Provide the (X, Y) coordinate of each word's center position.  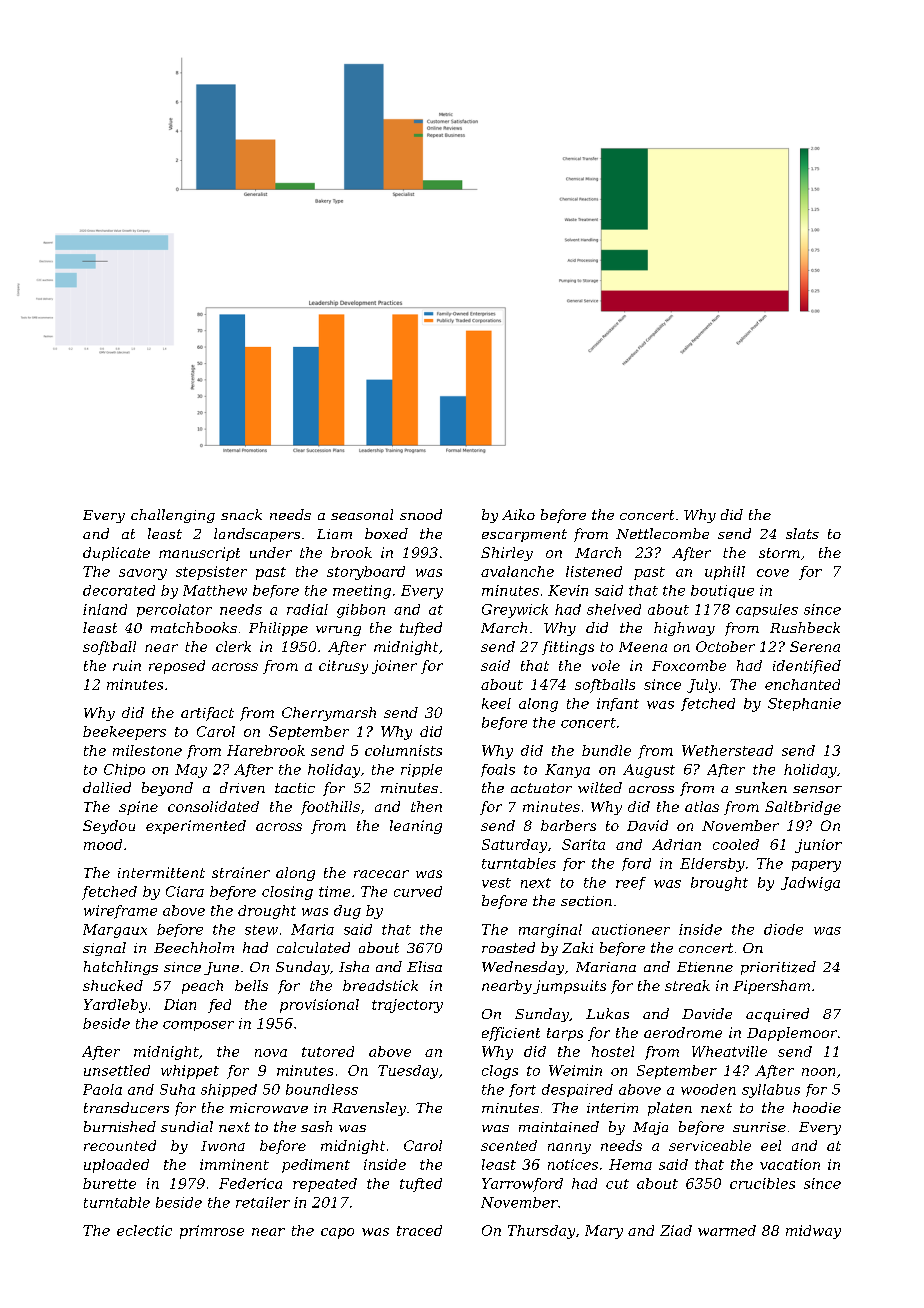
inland (105, 609)
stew (261, 930)
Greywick (515, 611)
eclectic (144, 1230)
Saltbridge (803, 808)
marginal (550, 931)
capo (337, 1233)
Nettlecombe (662, 533)
